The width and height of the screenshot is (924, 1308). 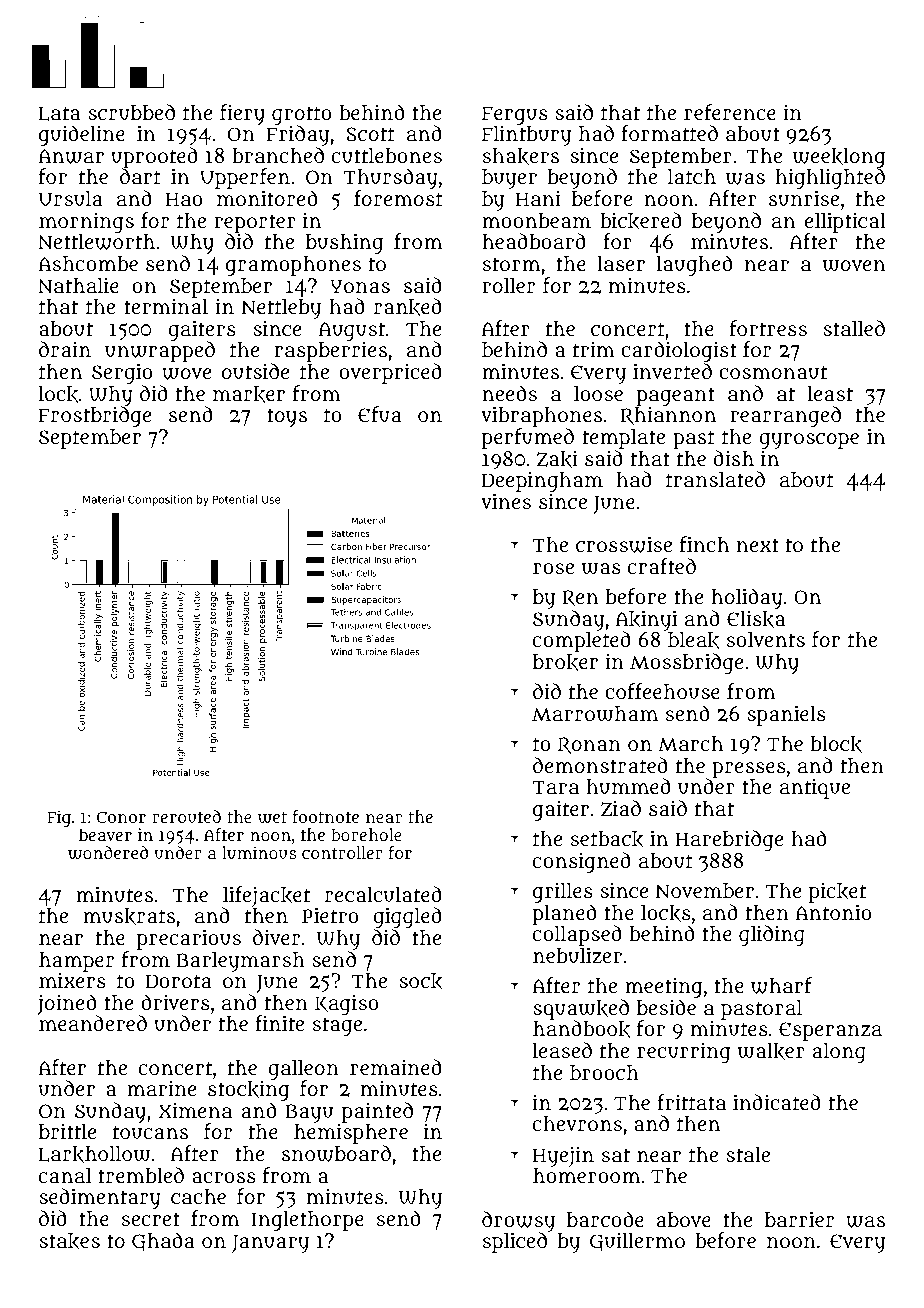 I want to click on reference, so click(x=730, y=112).
